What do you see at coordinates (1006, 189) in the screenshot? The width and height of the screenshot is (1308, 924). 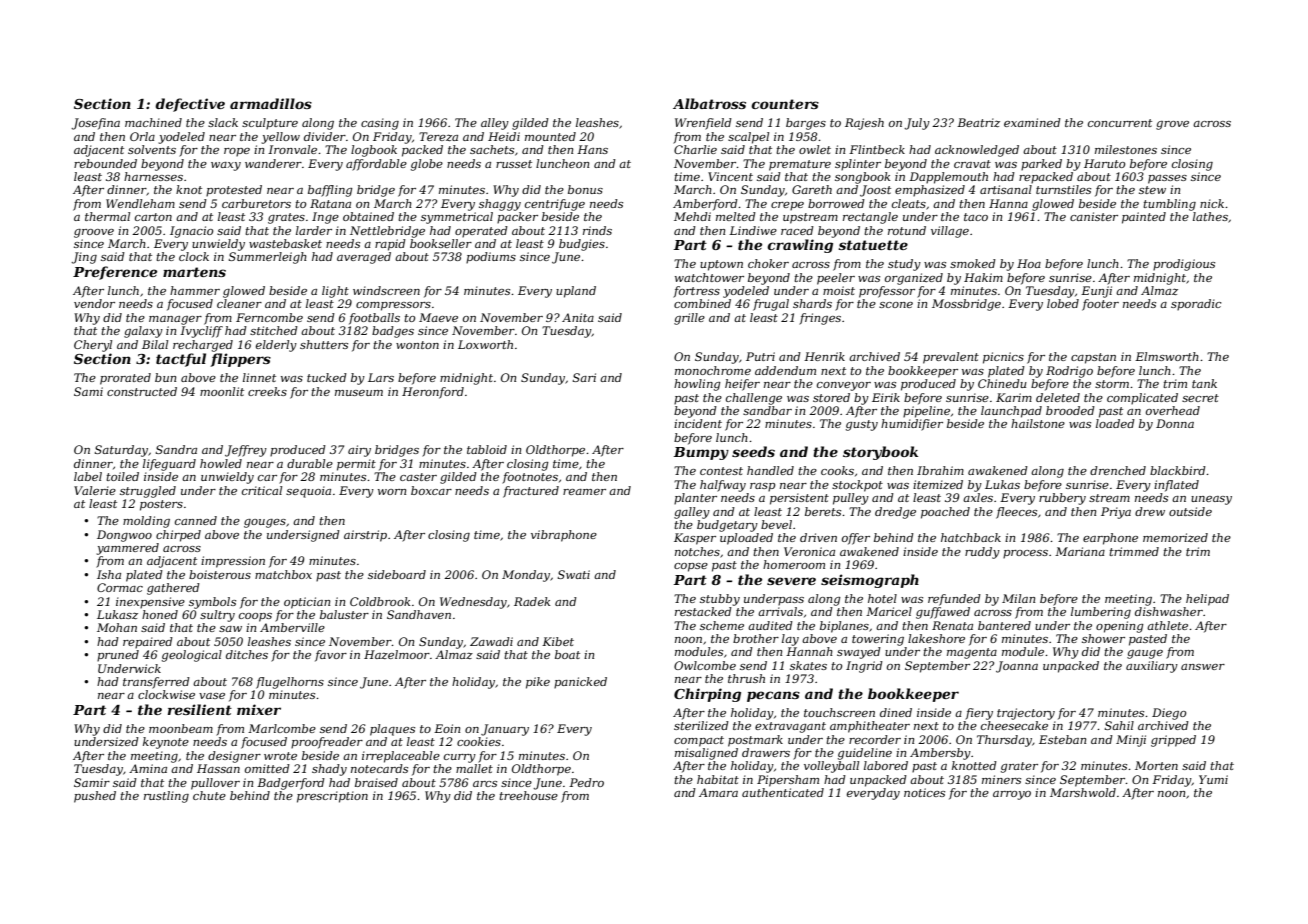 I see `artisanal` at bounding box center [1006, 189].
